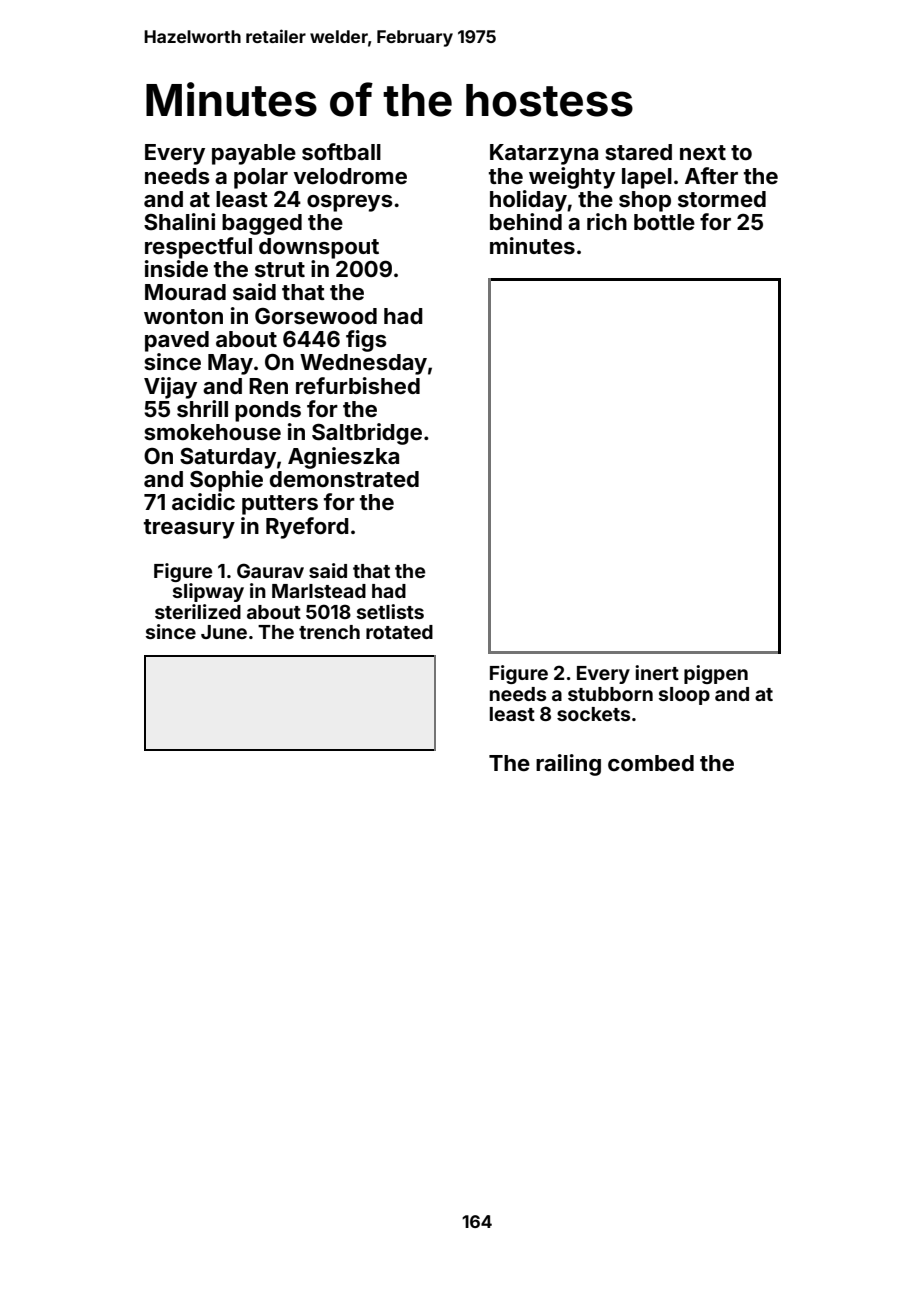 This screenshot has width=924, height=1311. Describe the element at coordinates (358, 385) in the screenshot. I see `refurbished` at that location.
